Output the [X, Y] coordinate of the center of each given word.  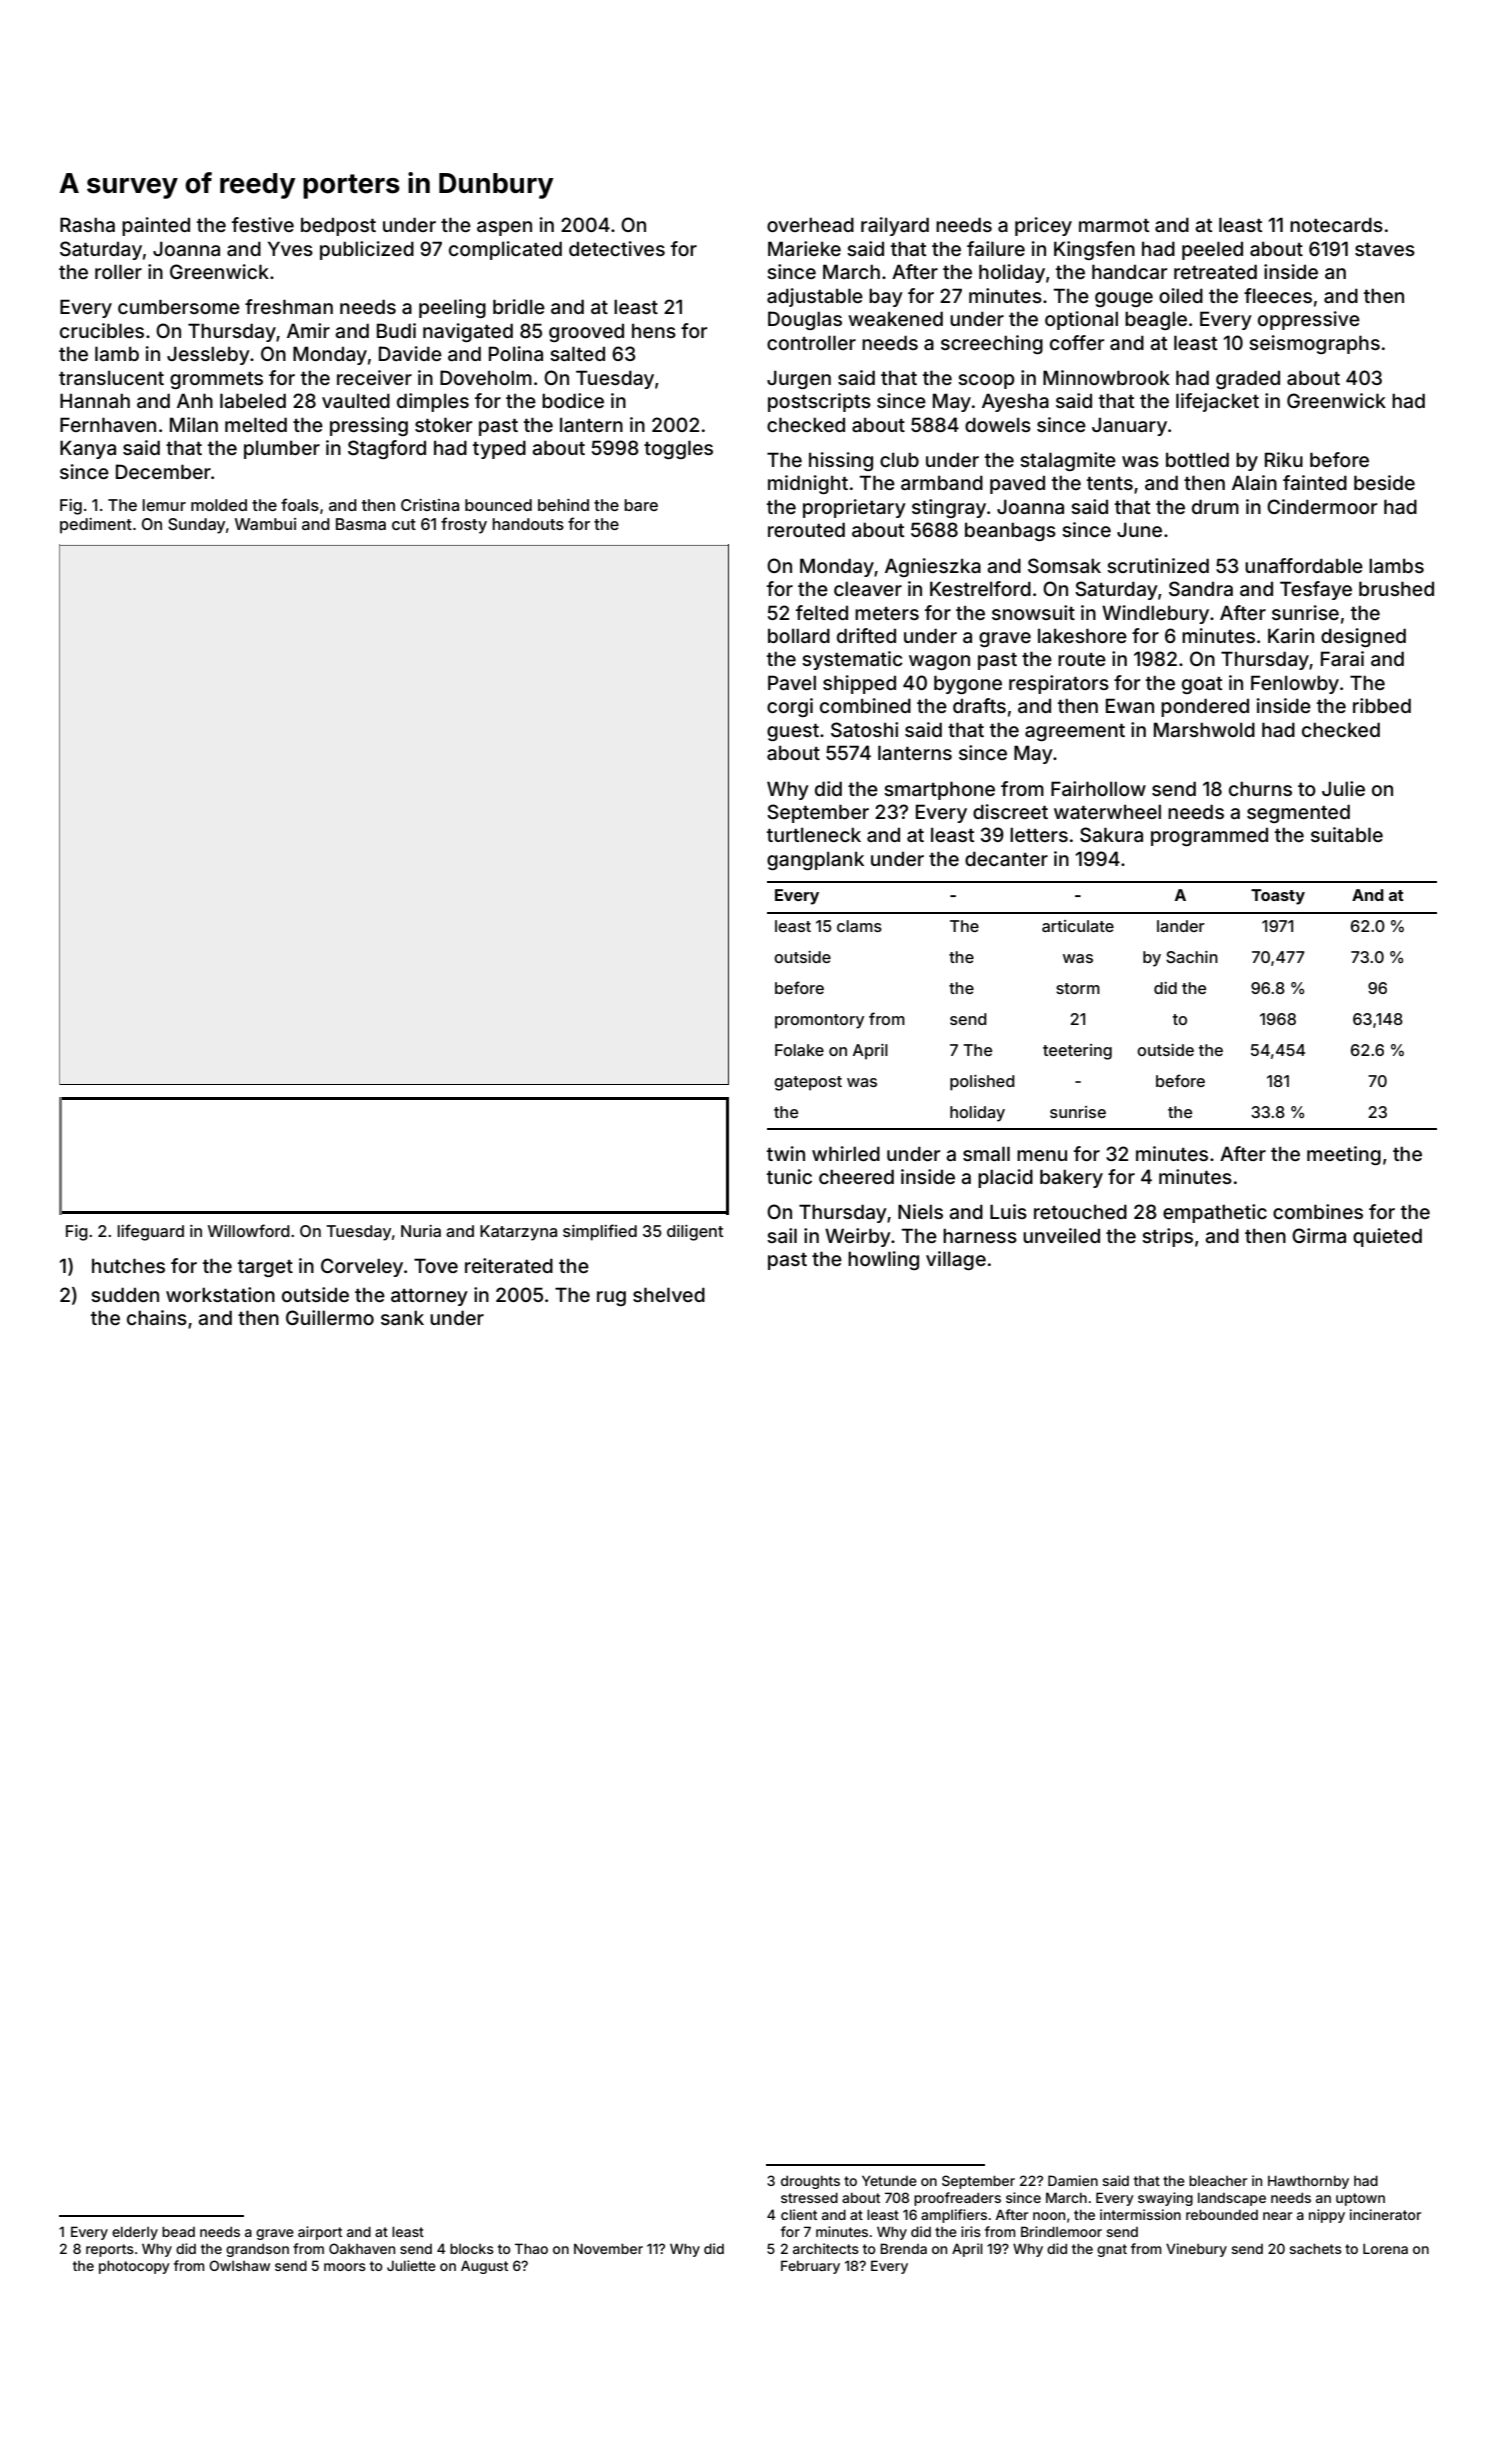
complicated [505, 250]
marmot [1114, 225]
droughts [810, 2182]
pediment [96, 526]
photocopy [134, 2267]
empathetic [1215, 1213]
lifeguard [150, 1232]
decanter [1006, 858]
